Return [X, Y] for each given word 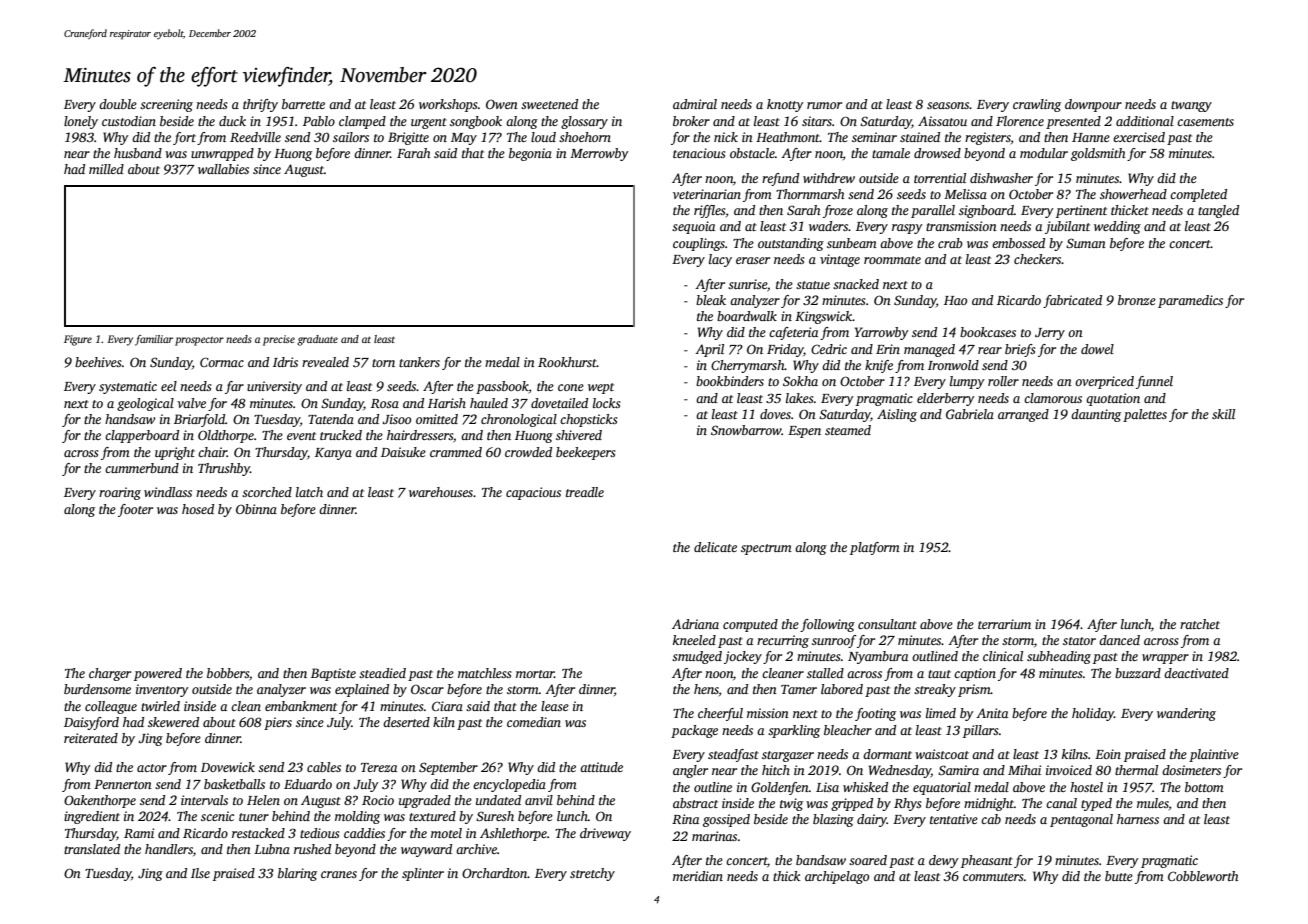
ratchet [1200, 624]
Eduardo [308, 784]
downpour [1093, 105]
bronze [1137, 300]
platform [875, 548]
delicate [715, 547]
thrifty [260, 105]
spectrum [766, 549]
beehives [98, 362]
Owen [502, 104]
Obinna [256, 509]
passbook [502, 387]
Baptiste [333, 674]
